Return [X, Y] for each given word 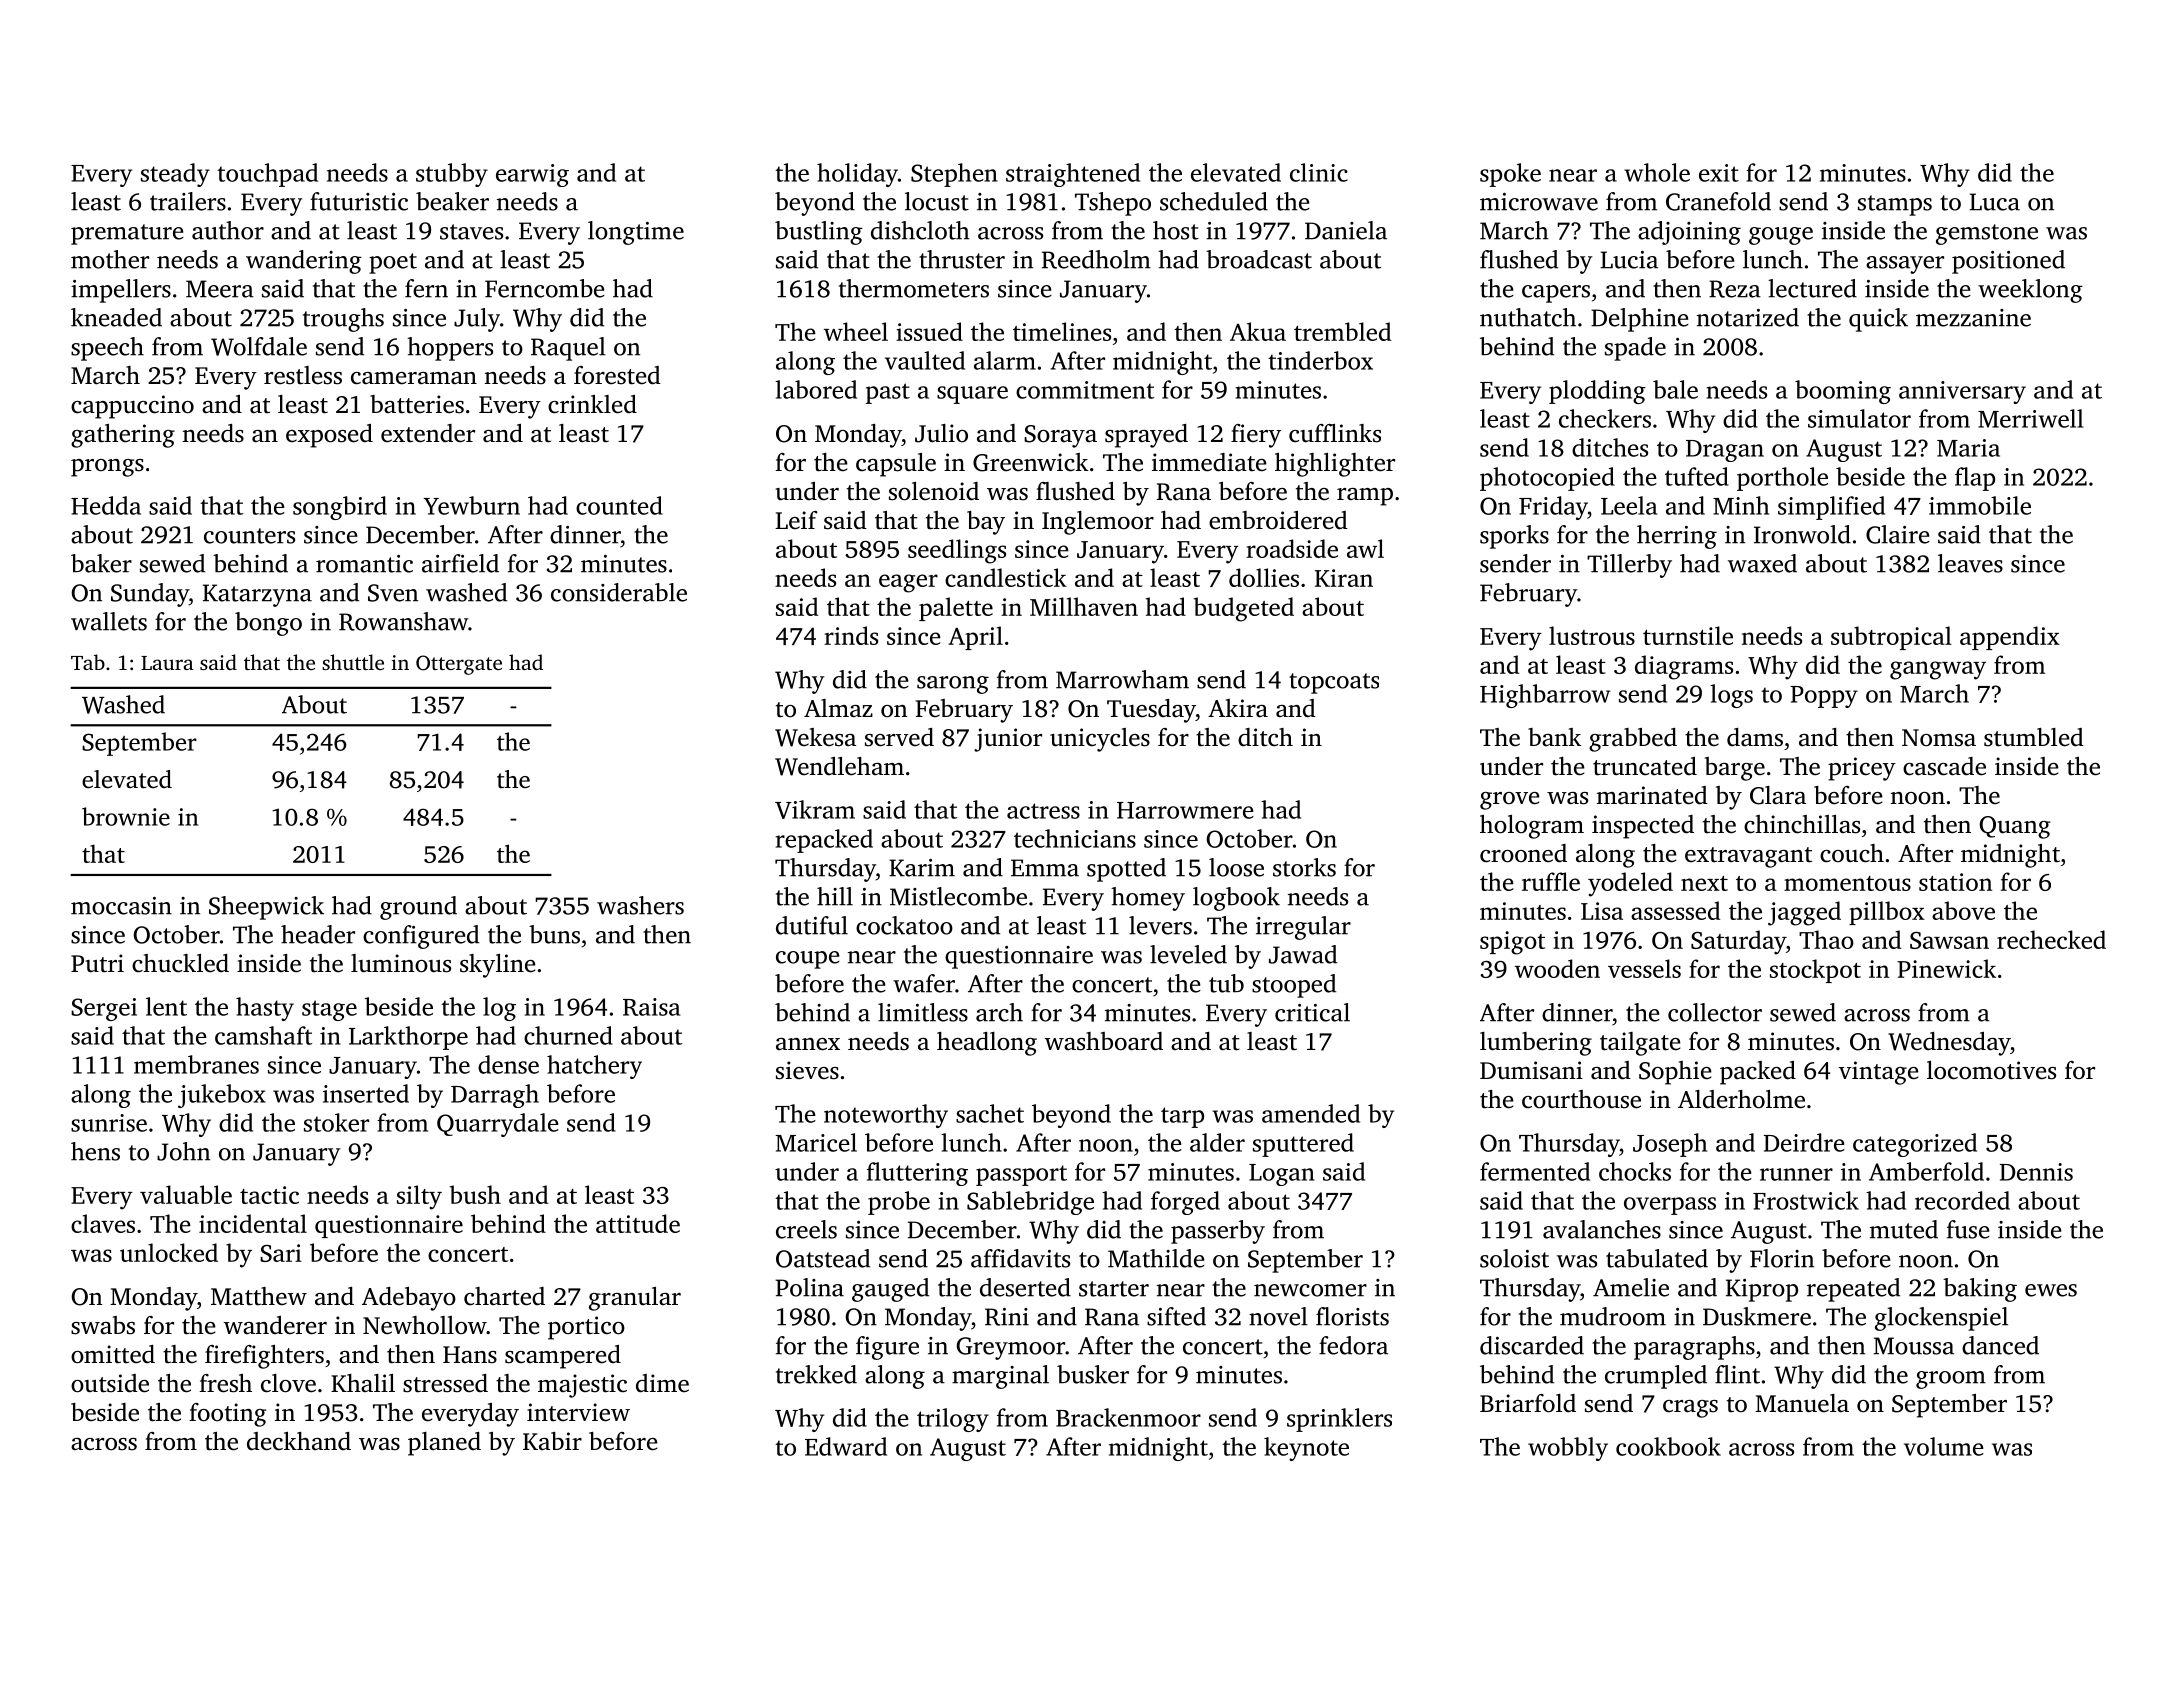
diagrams [1684, 667]
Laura [167, 663]
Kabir [552, 1441]
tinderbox [1320, 360]
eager [908, 583]
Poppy [1824, 697]
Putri [97, 963]
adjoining [1689, 233]
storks [1304, 867]
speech [107, 349]
